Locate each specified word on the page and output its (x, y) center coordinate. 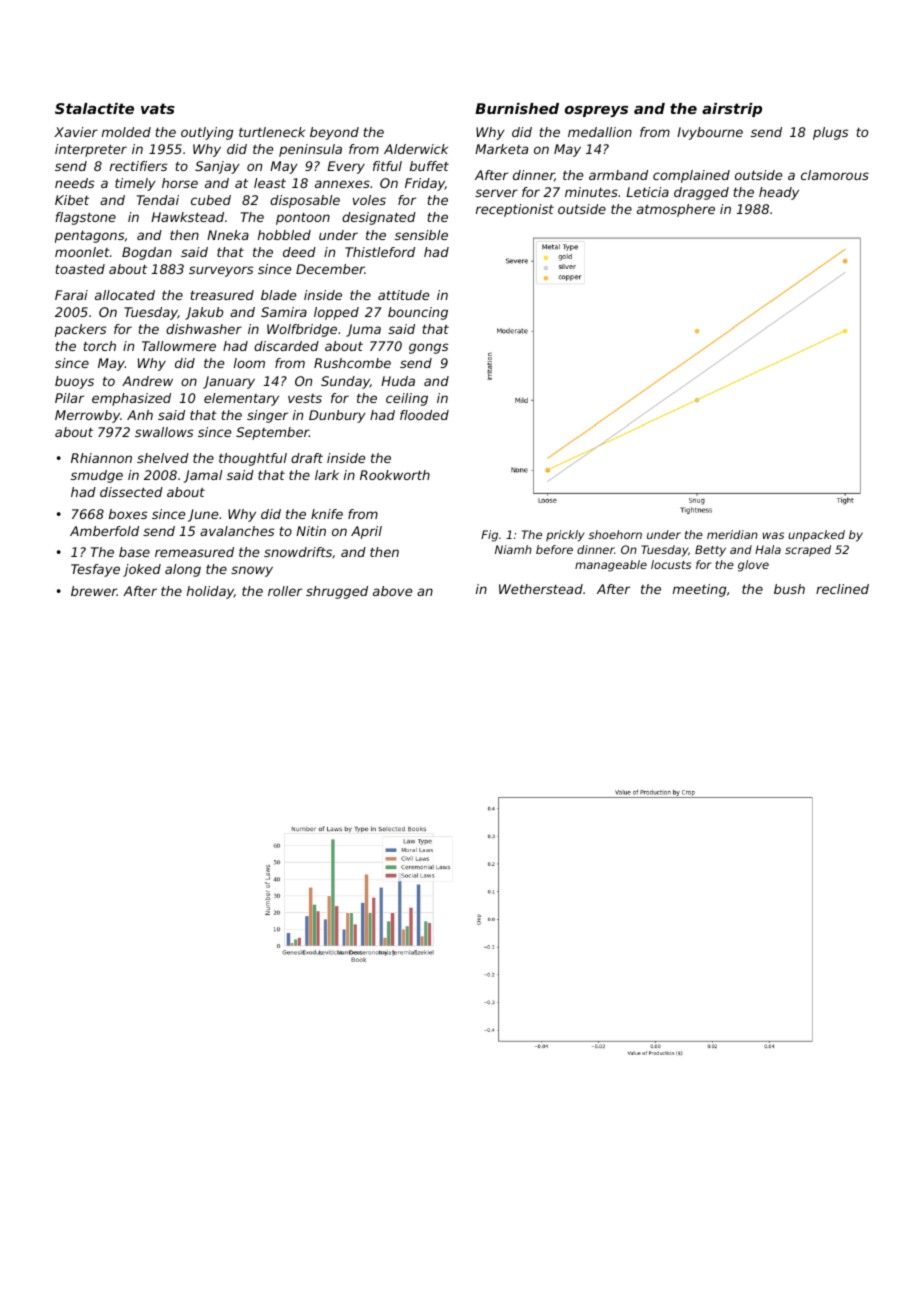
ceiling (407, 399)
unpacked (816, 536)
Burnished (517, 108)
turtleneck (272, 132)
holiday (210, 592)
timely (135, 184)
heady (779, 193)
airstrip (732, 110)
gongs (428, 348)
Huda (398, 381)
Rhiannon (101, 458)
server (496, 193)
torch (100, 346)
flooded (424, 415)
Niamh (513, 549)
